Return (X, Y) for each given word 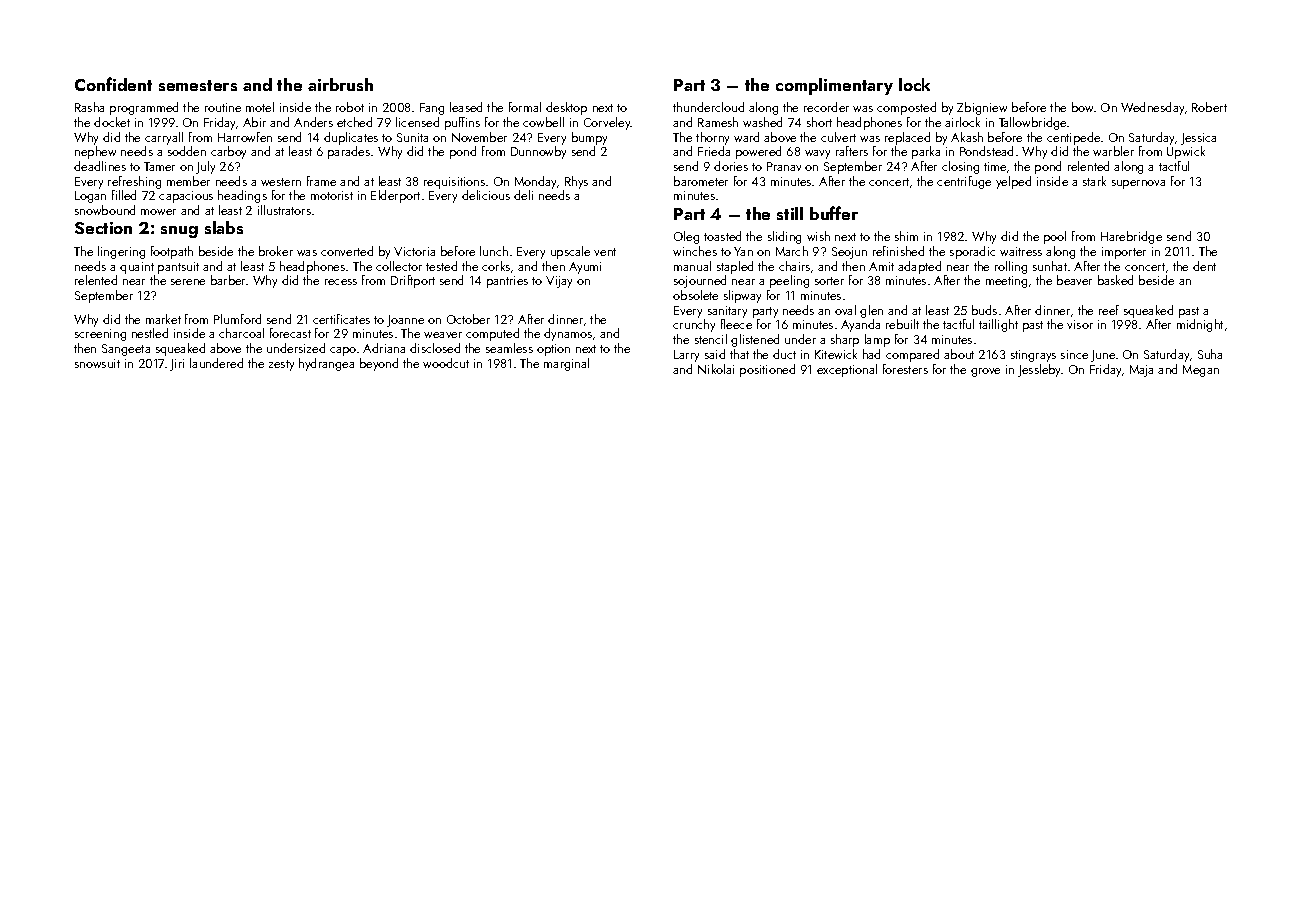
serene (188, 282)
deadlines (100, 166)
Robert (1209, 107)
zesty (281, 365)
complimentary (834, 86)
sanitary (727, 312)
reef (1109, 310)
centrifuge (964, 182)
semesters (198, 85)
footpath (172, 252)
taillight (998, 325)
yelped (1013, 182)
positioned (767, 370)
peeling (789, 281)
